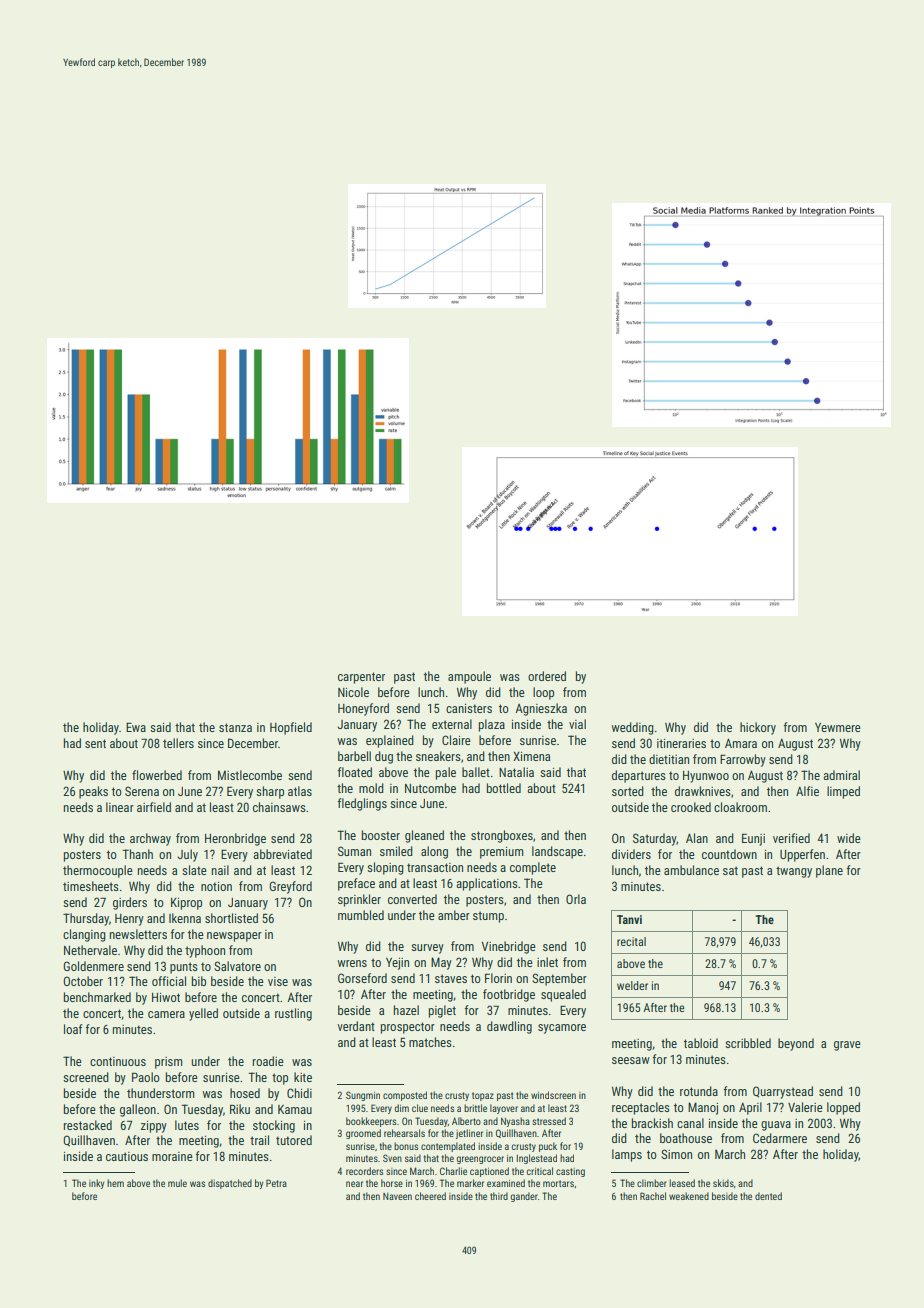  I want to click on stump, so click(488, 917).
